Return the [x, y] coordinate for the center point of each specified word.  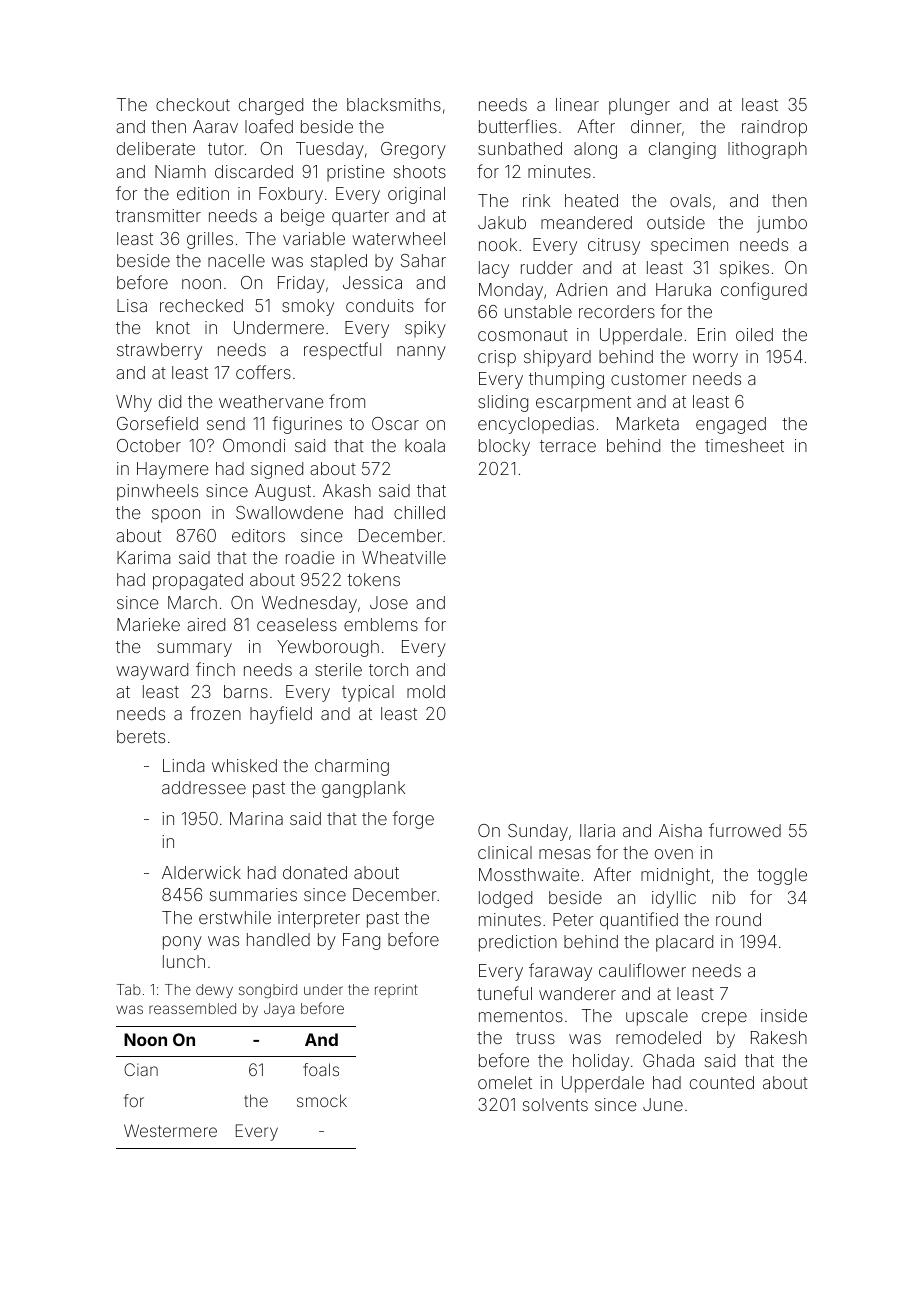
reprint [396, 991]
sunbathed [520, 148]
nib [724, 897]
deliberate [156, 148]
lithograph [767, 150]
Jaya [279, 1010]
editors [258, 535]
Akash [347, 490]
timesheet [744, 445]
